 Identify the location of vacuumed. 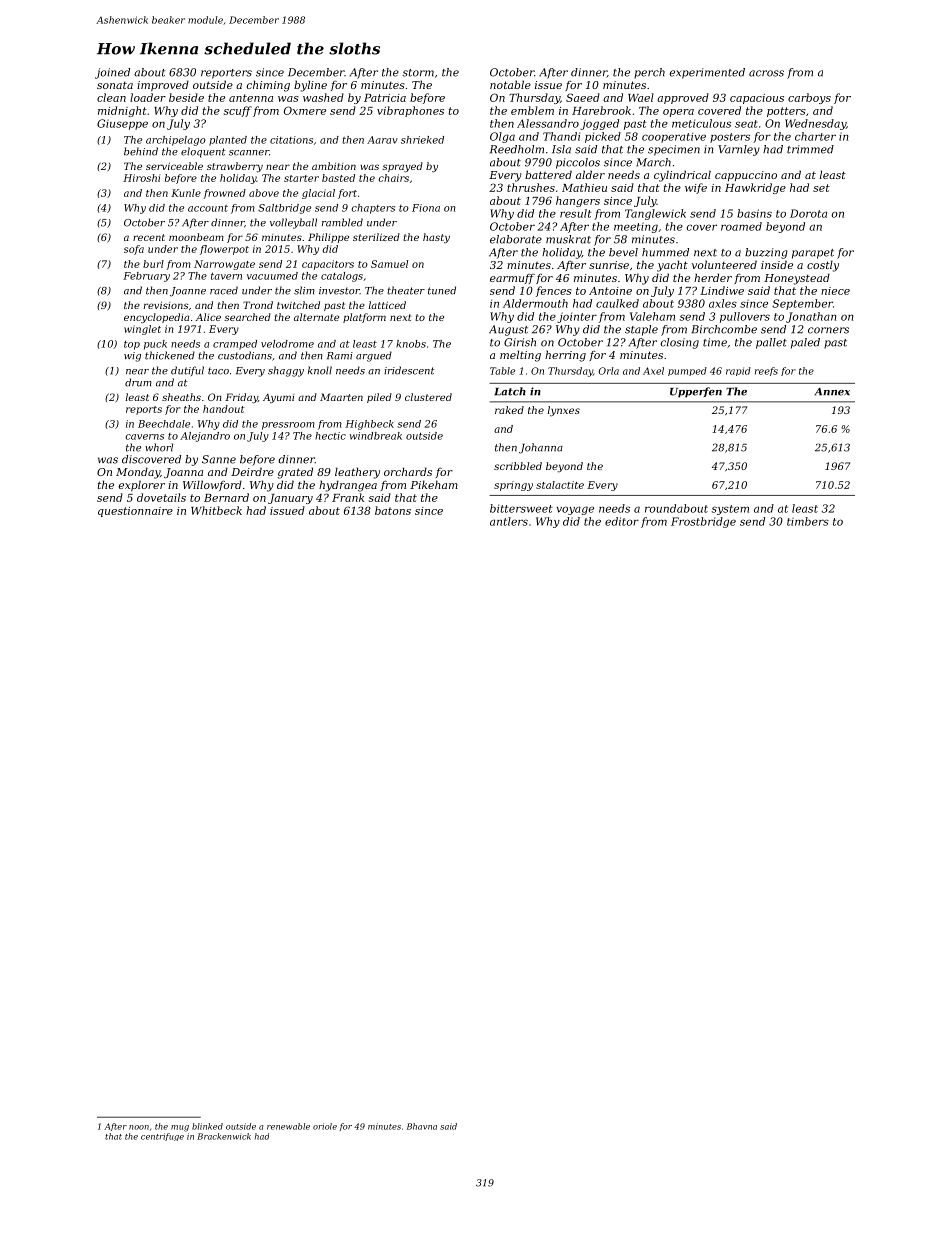
(272, 276).
